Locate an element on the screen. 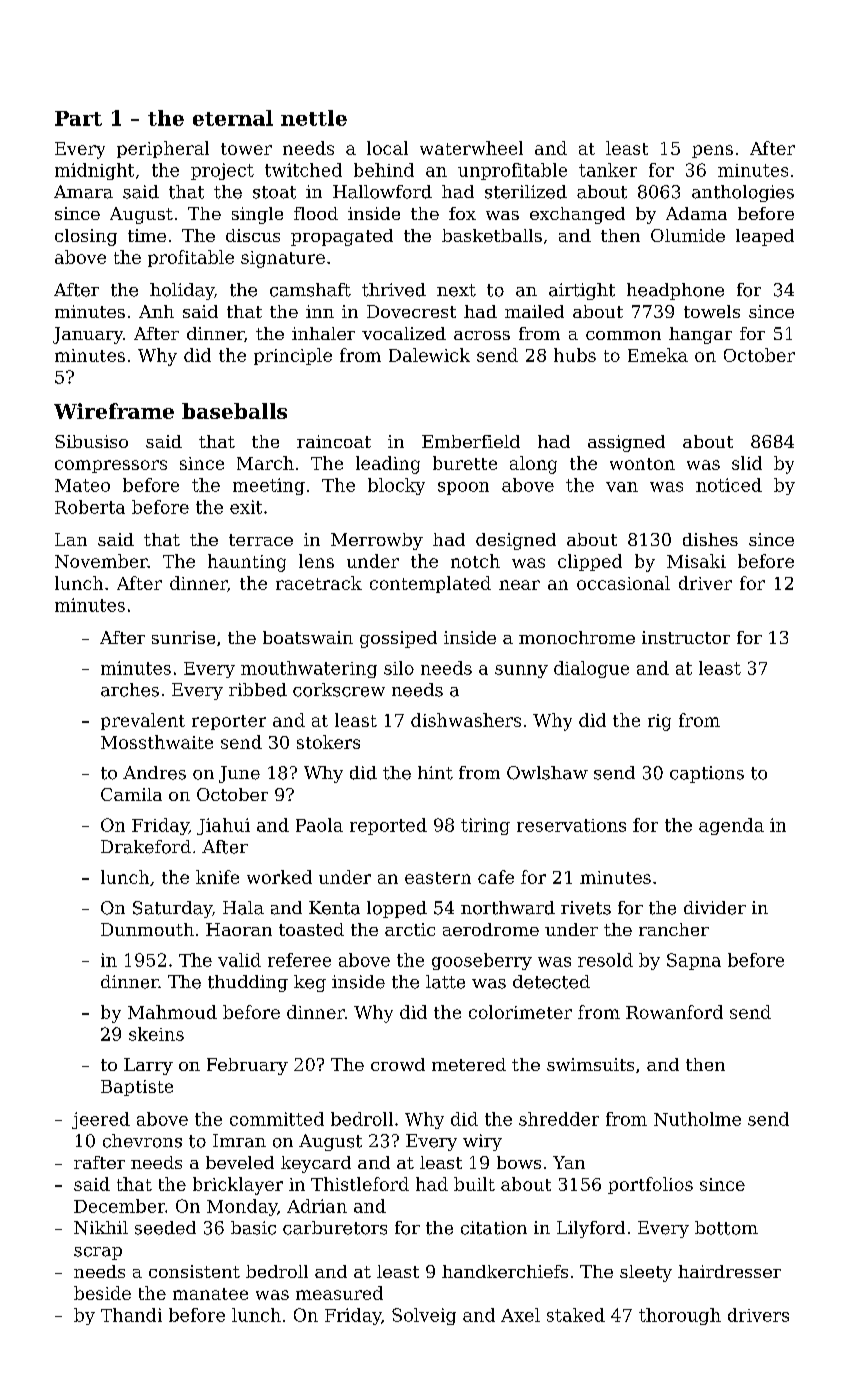  sunrise is located at coordinates (183, 637).
